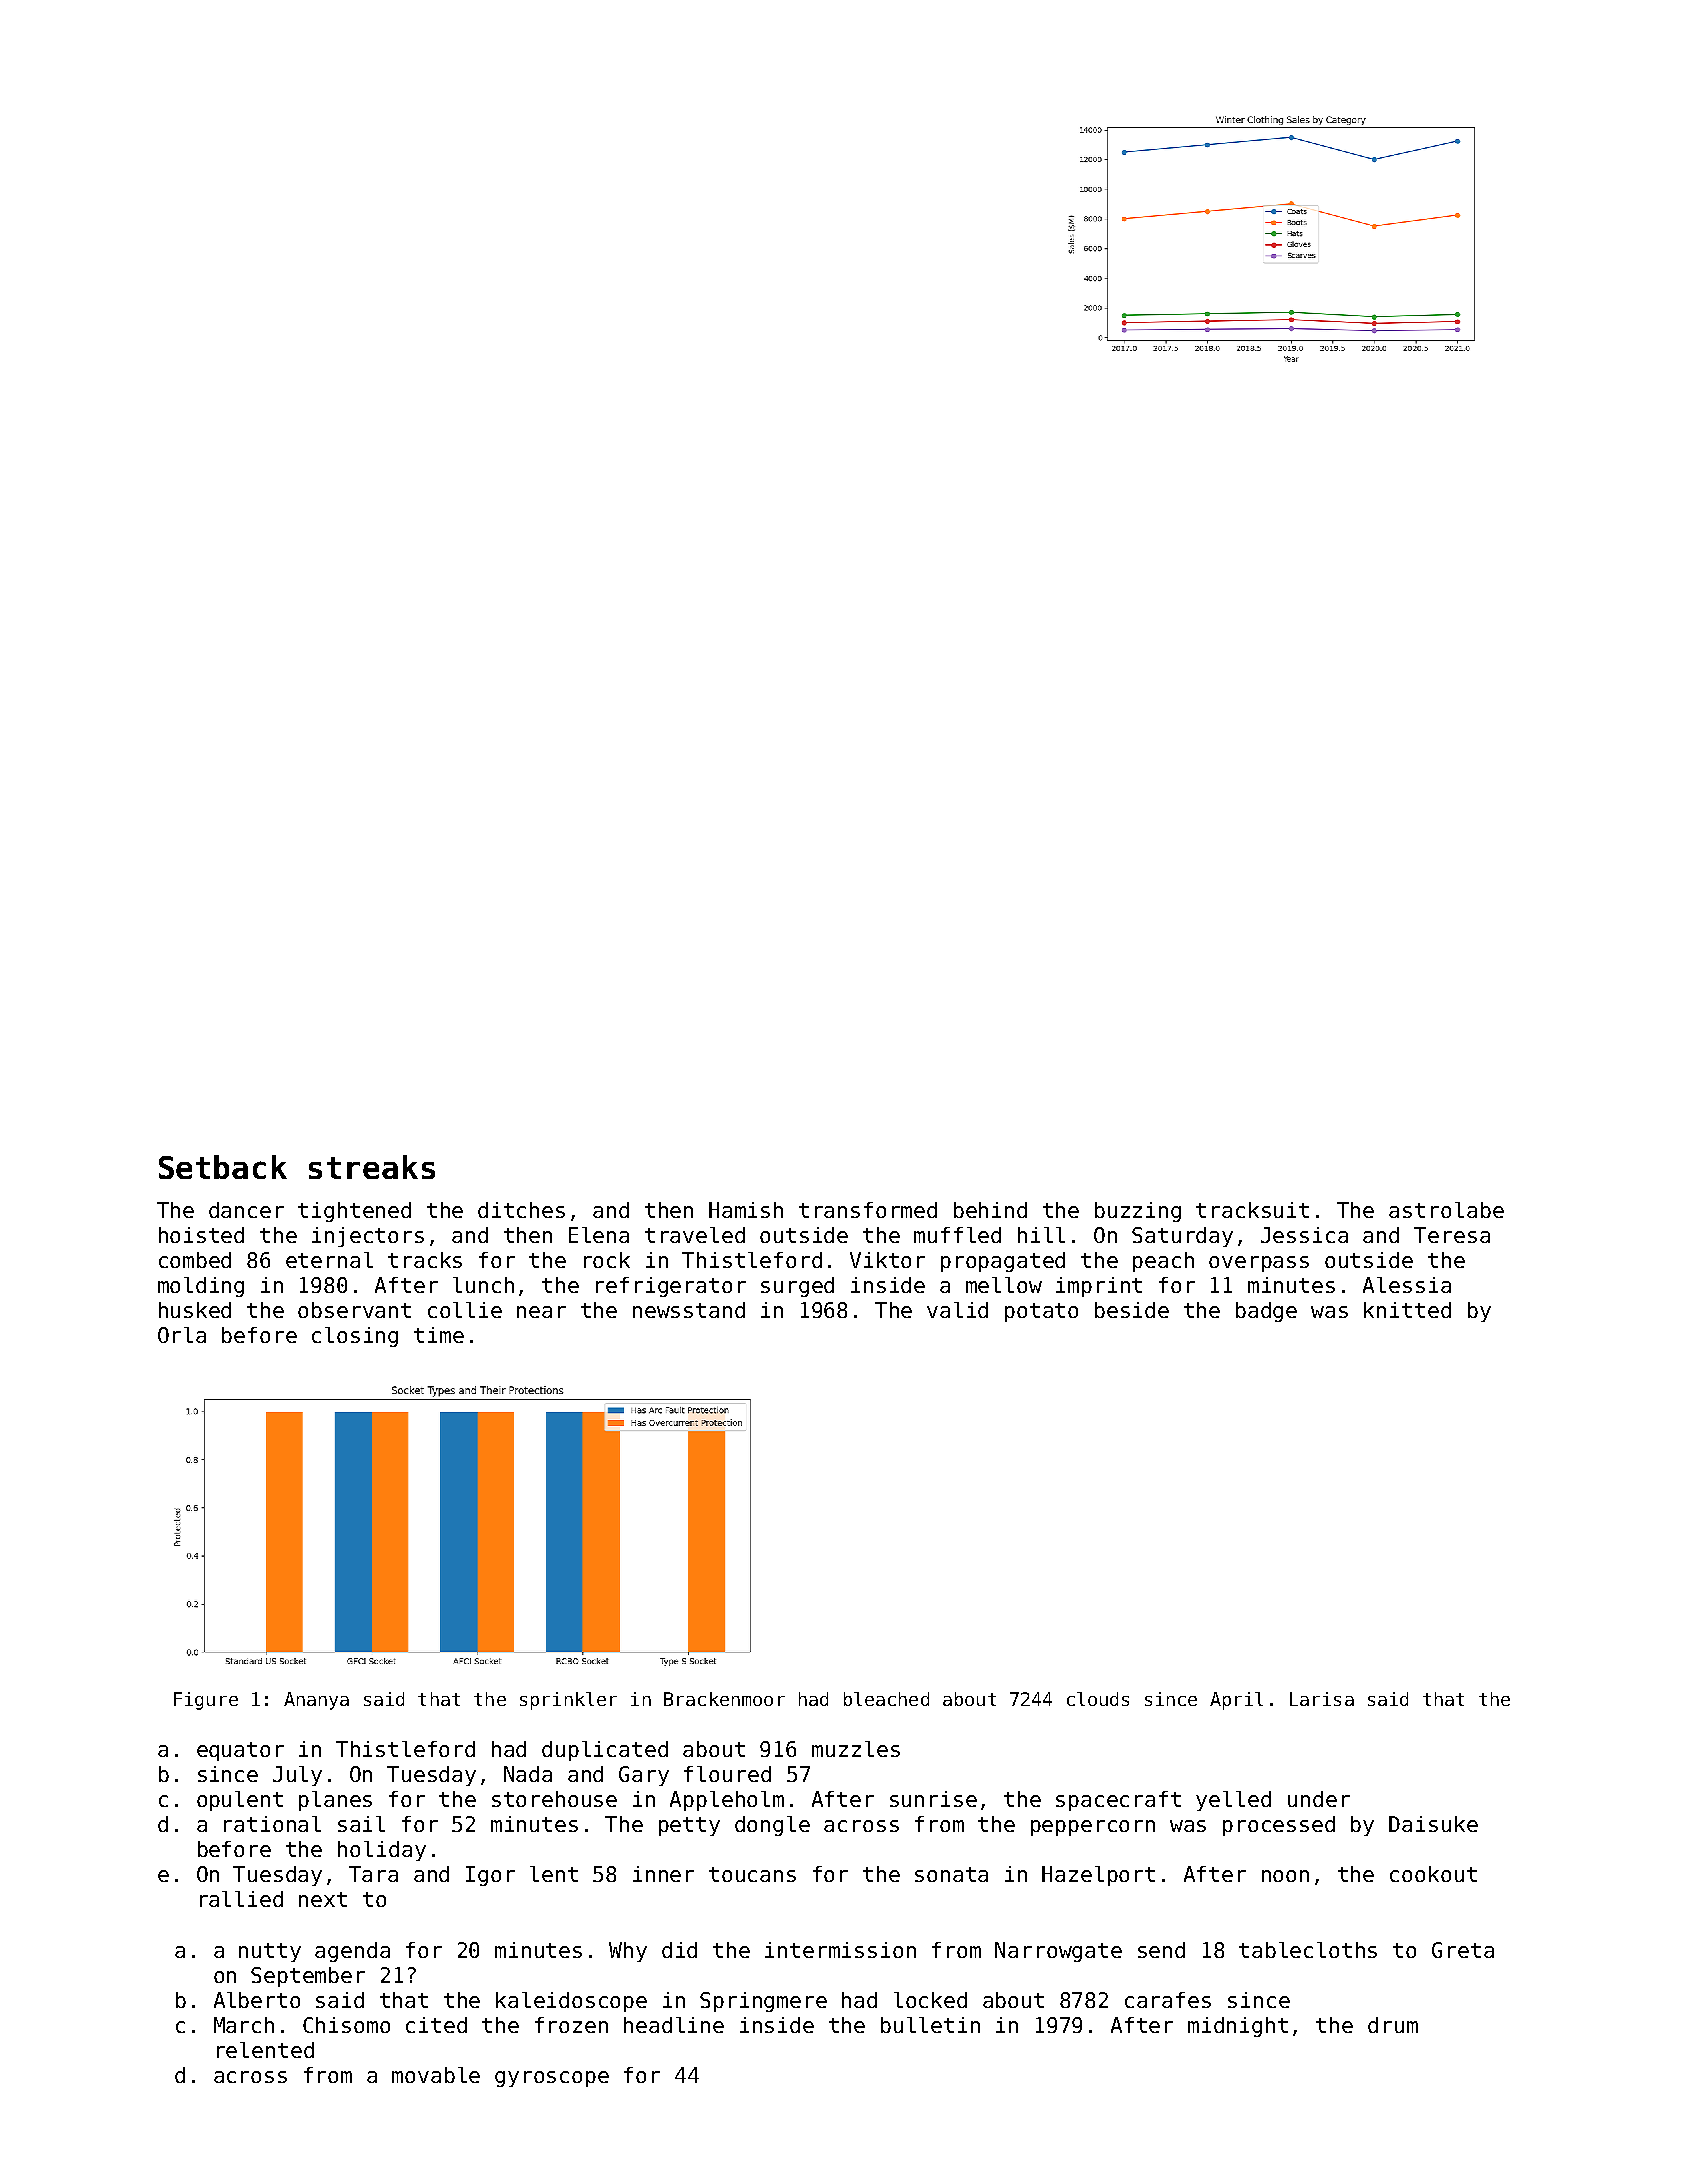  What do you see at coordinates (568, 1701) in the page?
I see `sprinkler` at bounding box center [568, 1701].
